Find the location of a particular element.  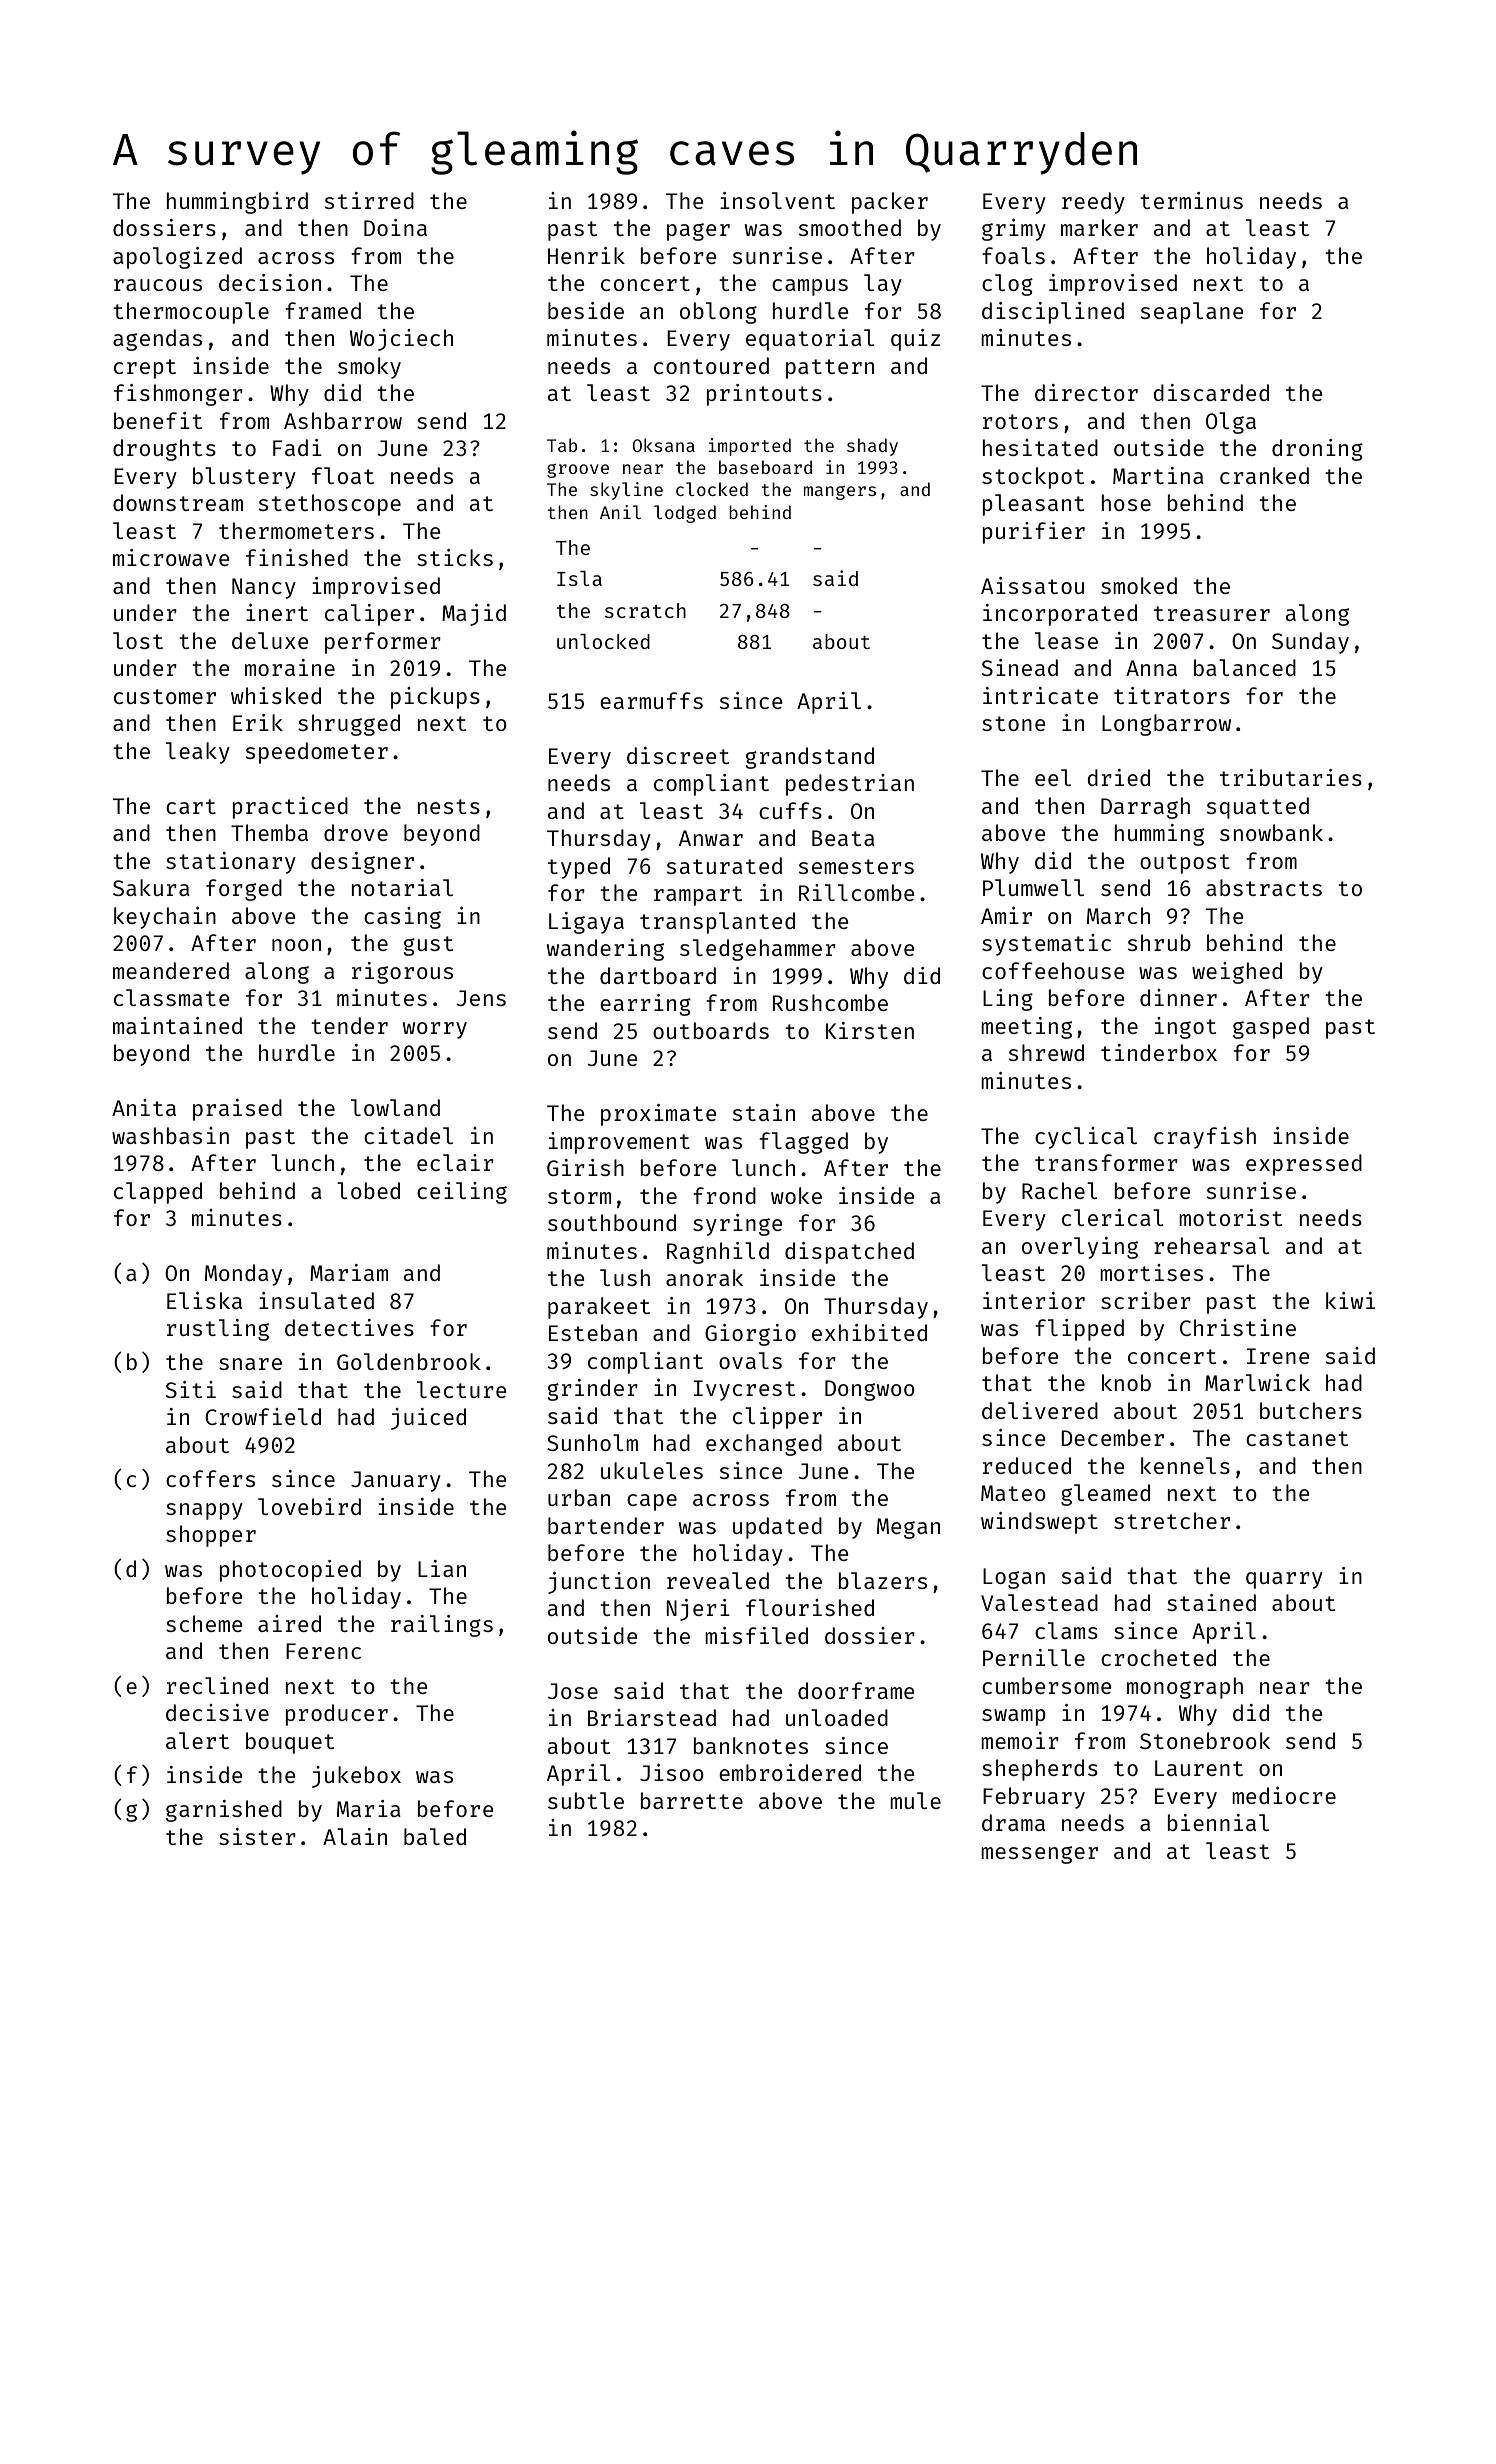

downstream is located at coordinates (178, 502).
